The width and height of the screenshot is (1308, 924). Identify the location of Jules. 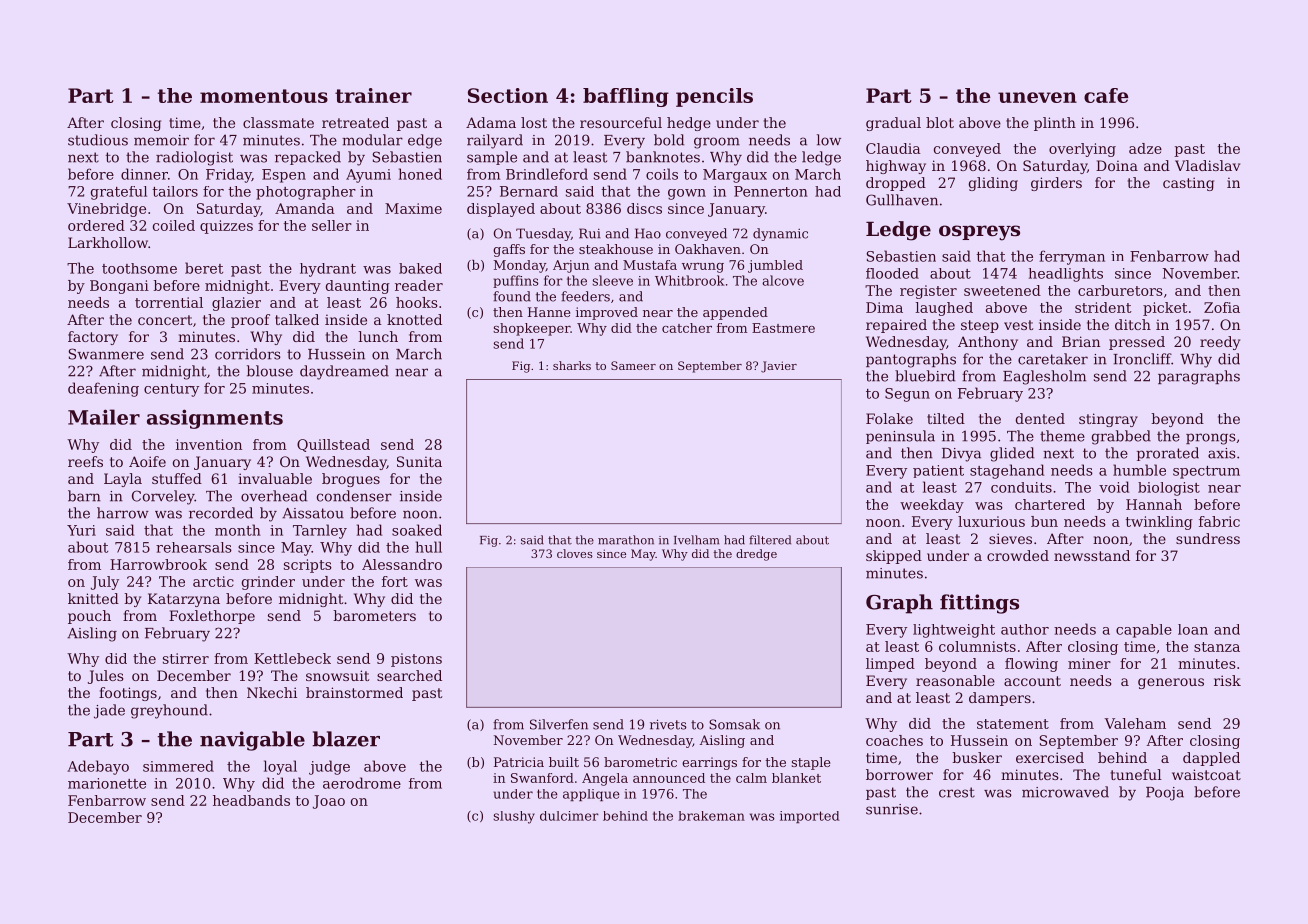
(106, 677).
